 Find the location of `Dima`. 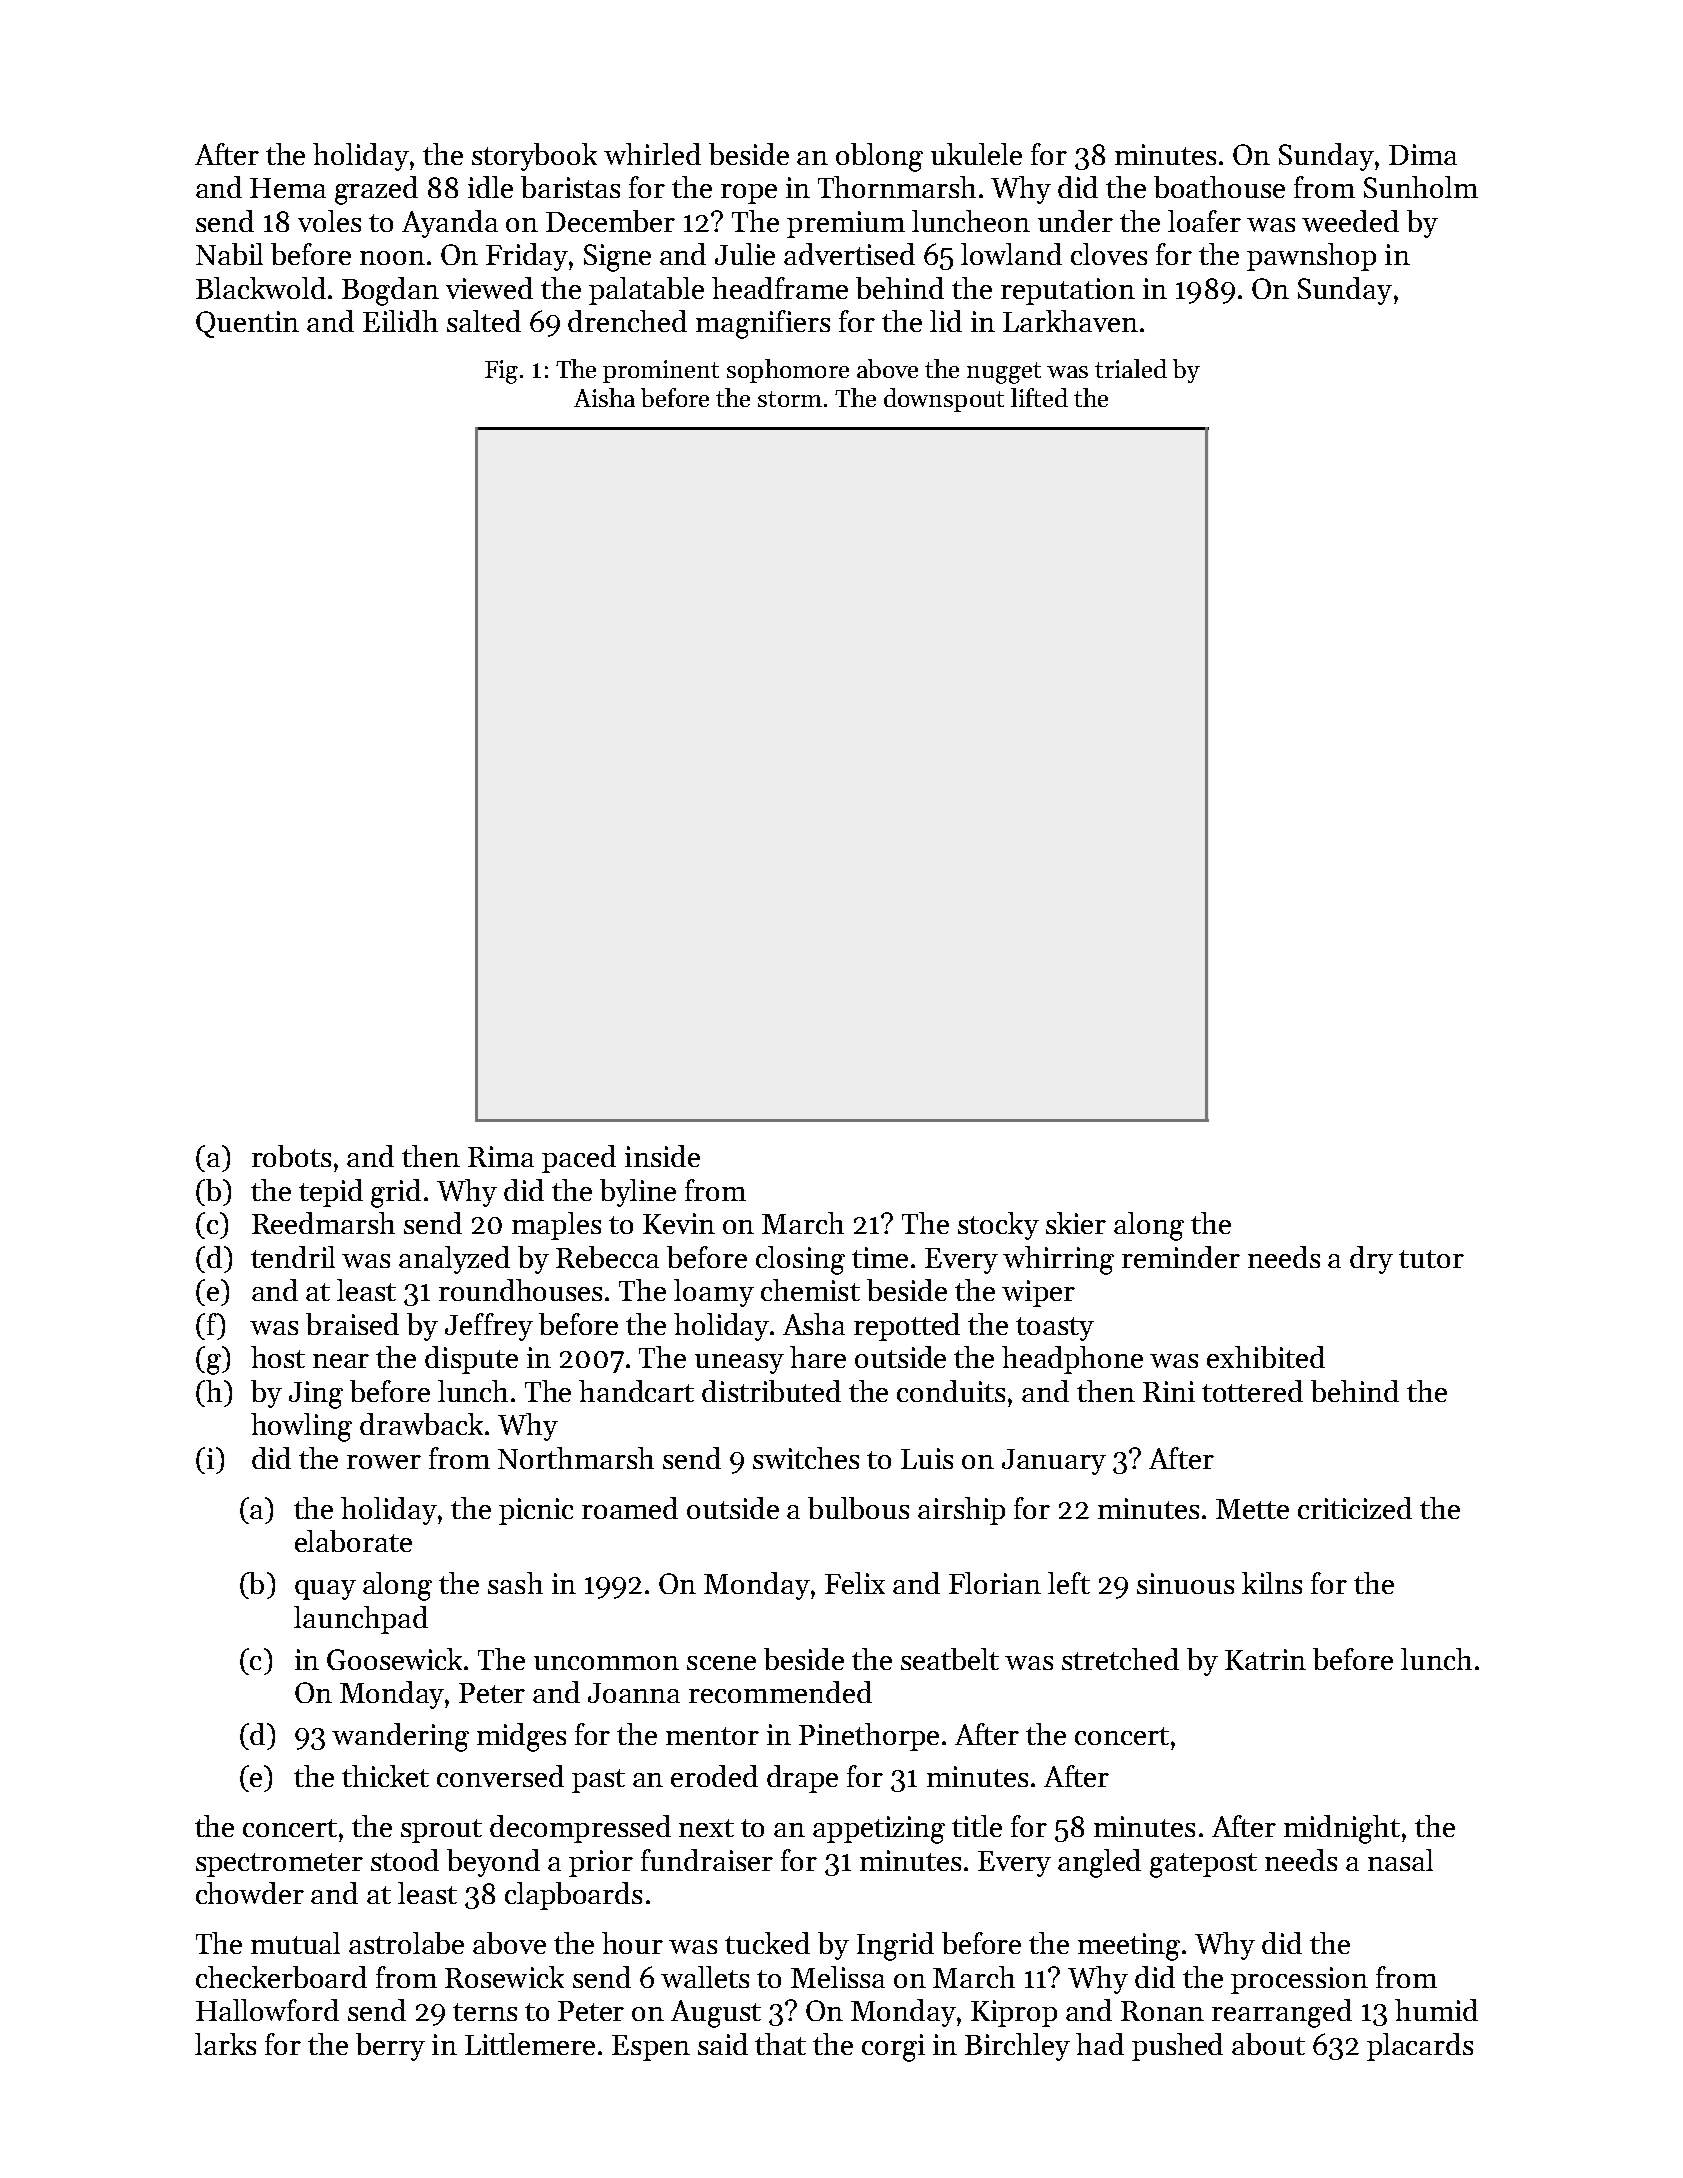

Dima is located at coordinates (1423, 154).
